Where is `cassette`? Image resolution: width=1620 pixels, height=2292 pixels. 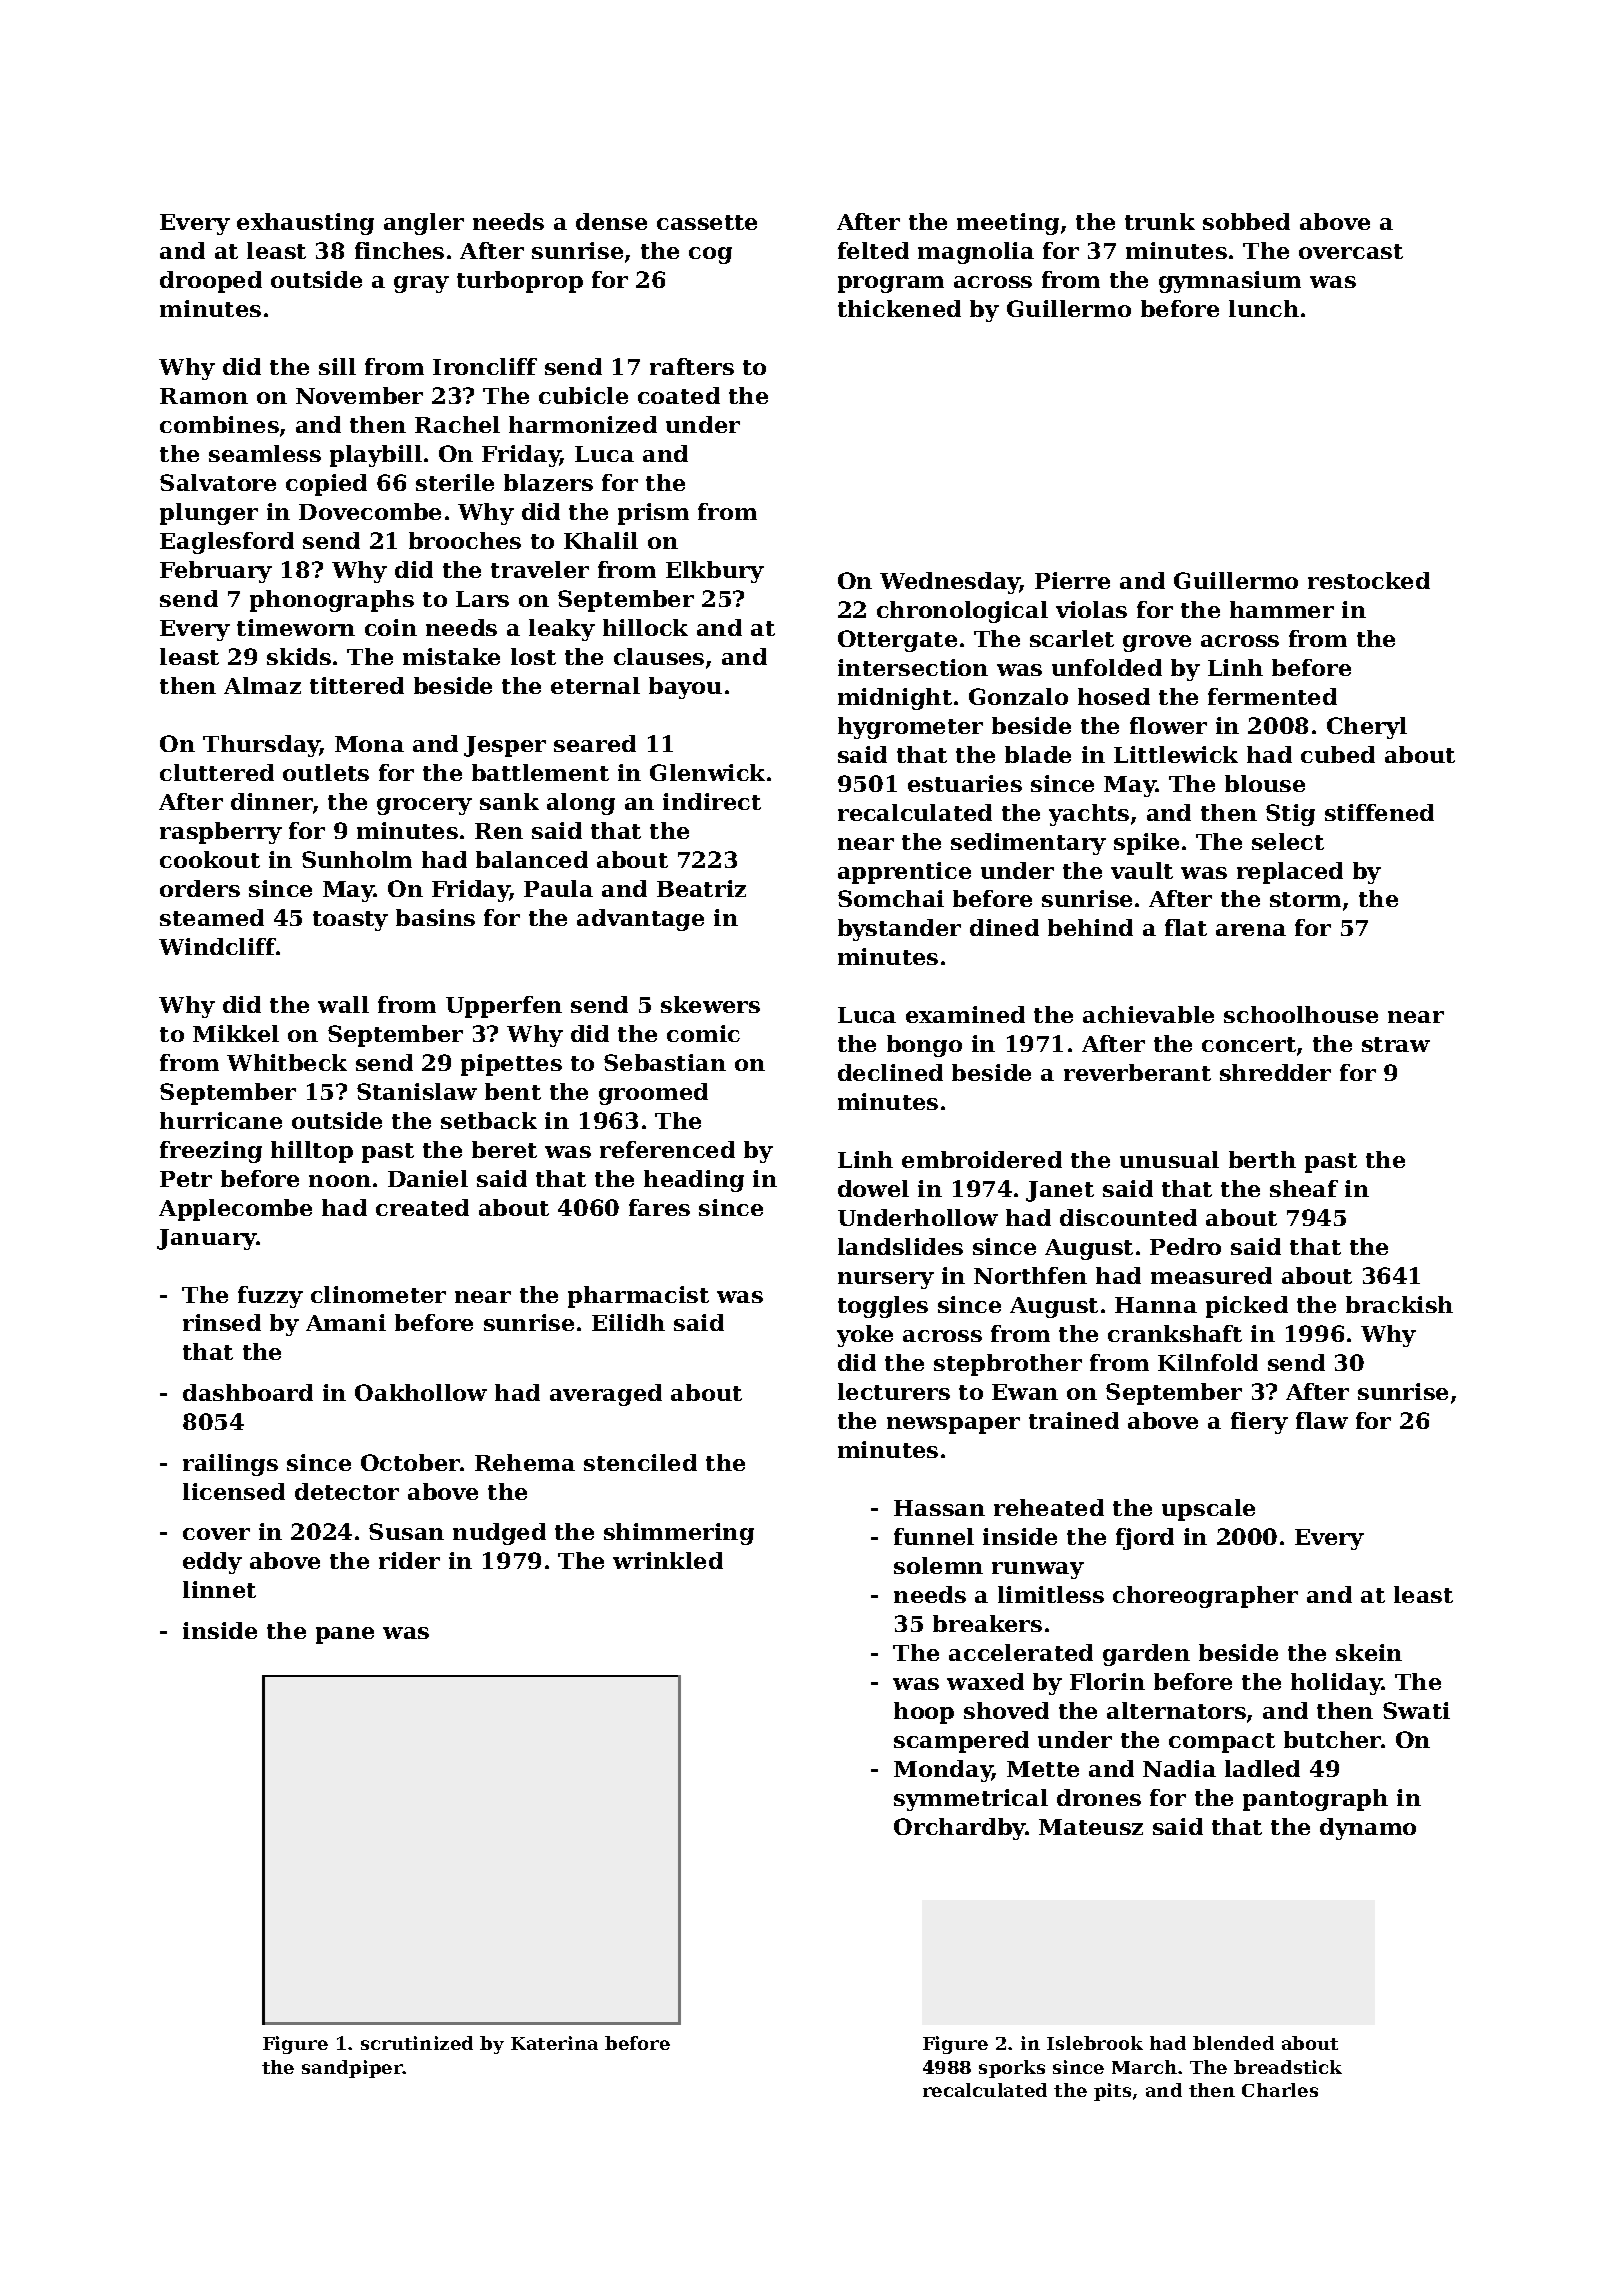 cassette is located at coordinates (707, 222).
